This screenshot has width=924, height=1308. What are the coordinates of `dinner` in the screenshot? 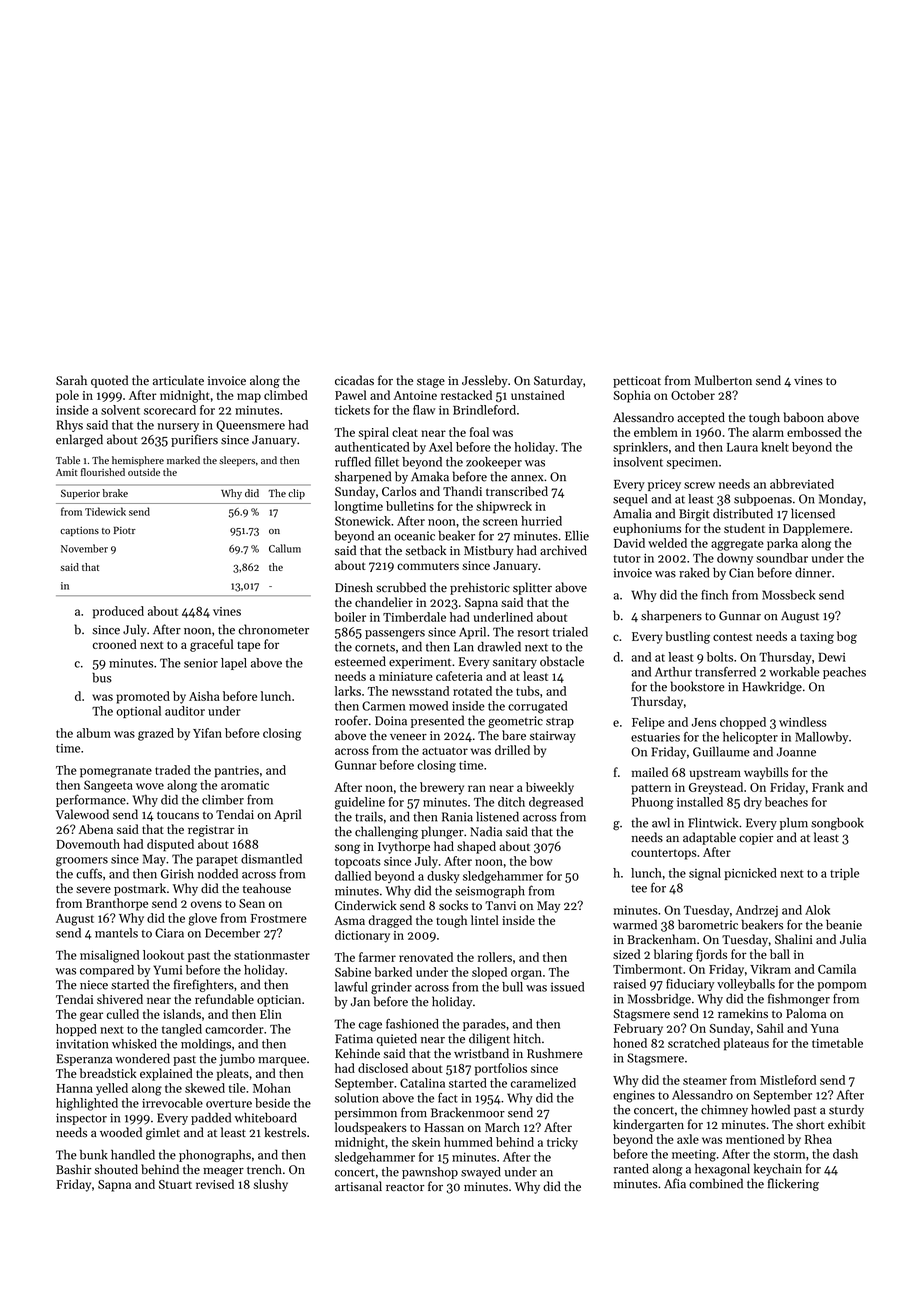 It's located at (813, 572).
